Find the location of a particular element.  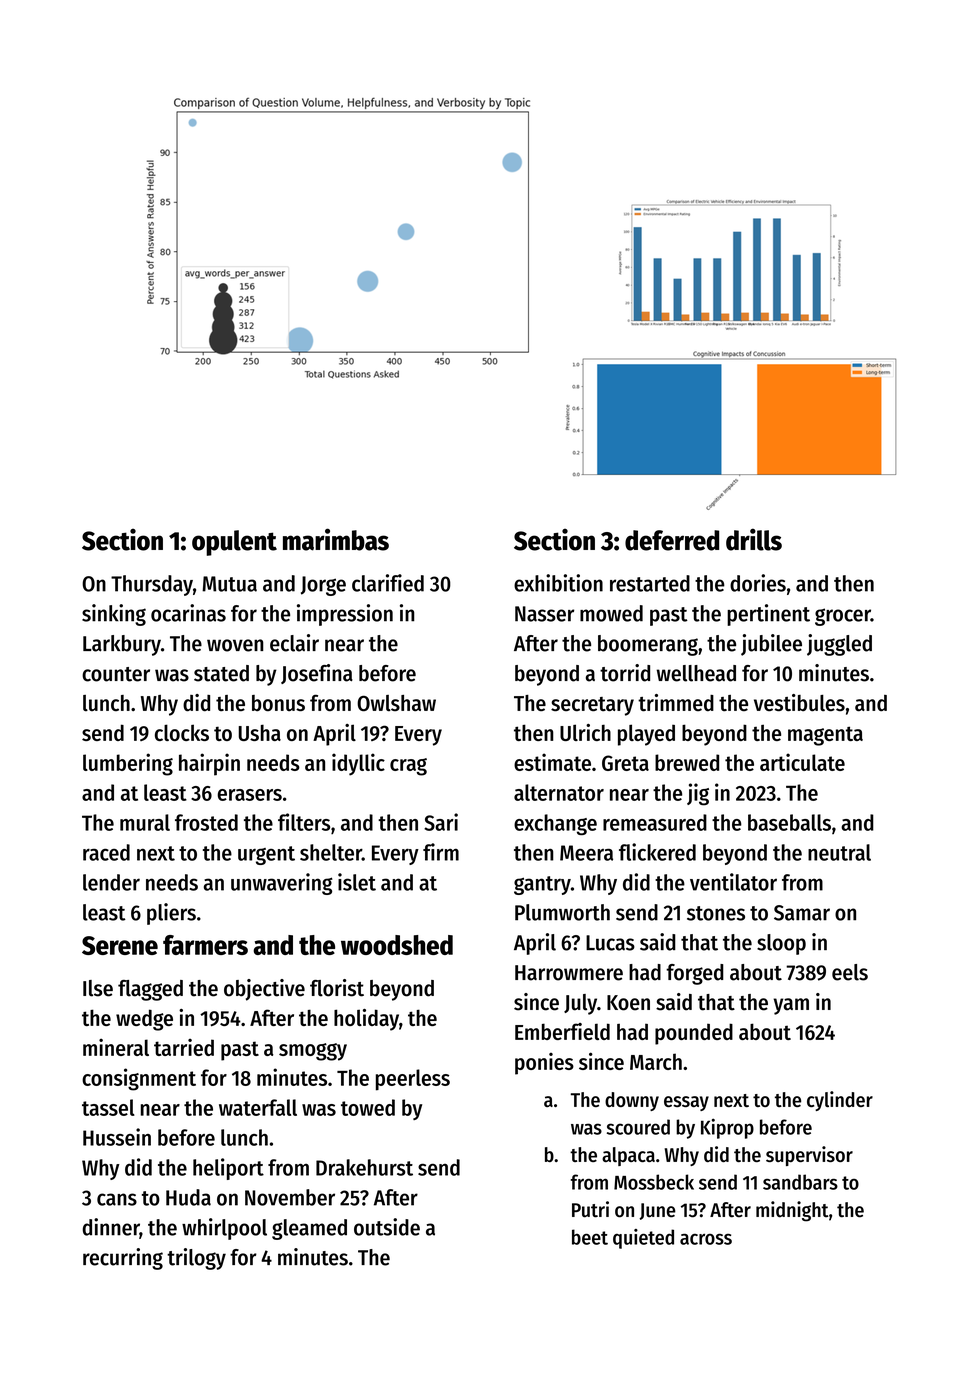

lender is located at coordinates (111, 882).
